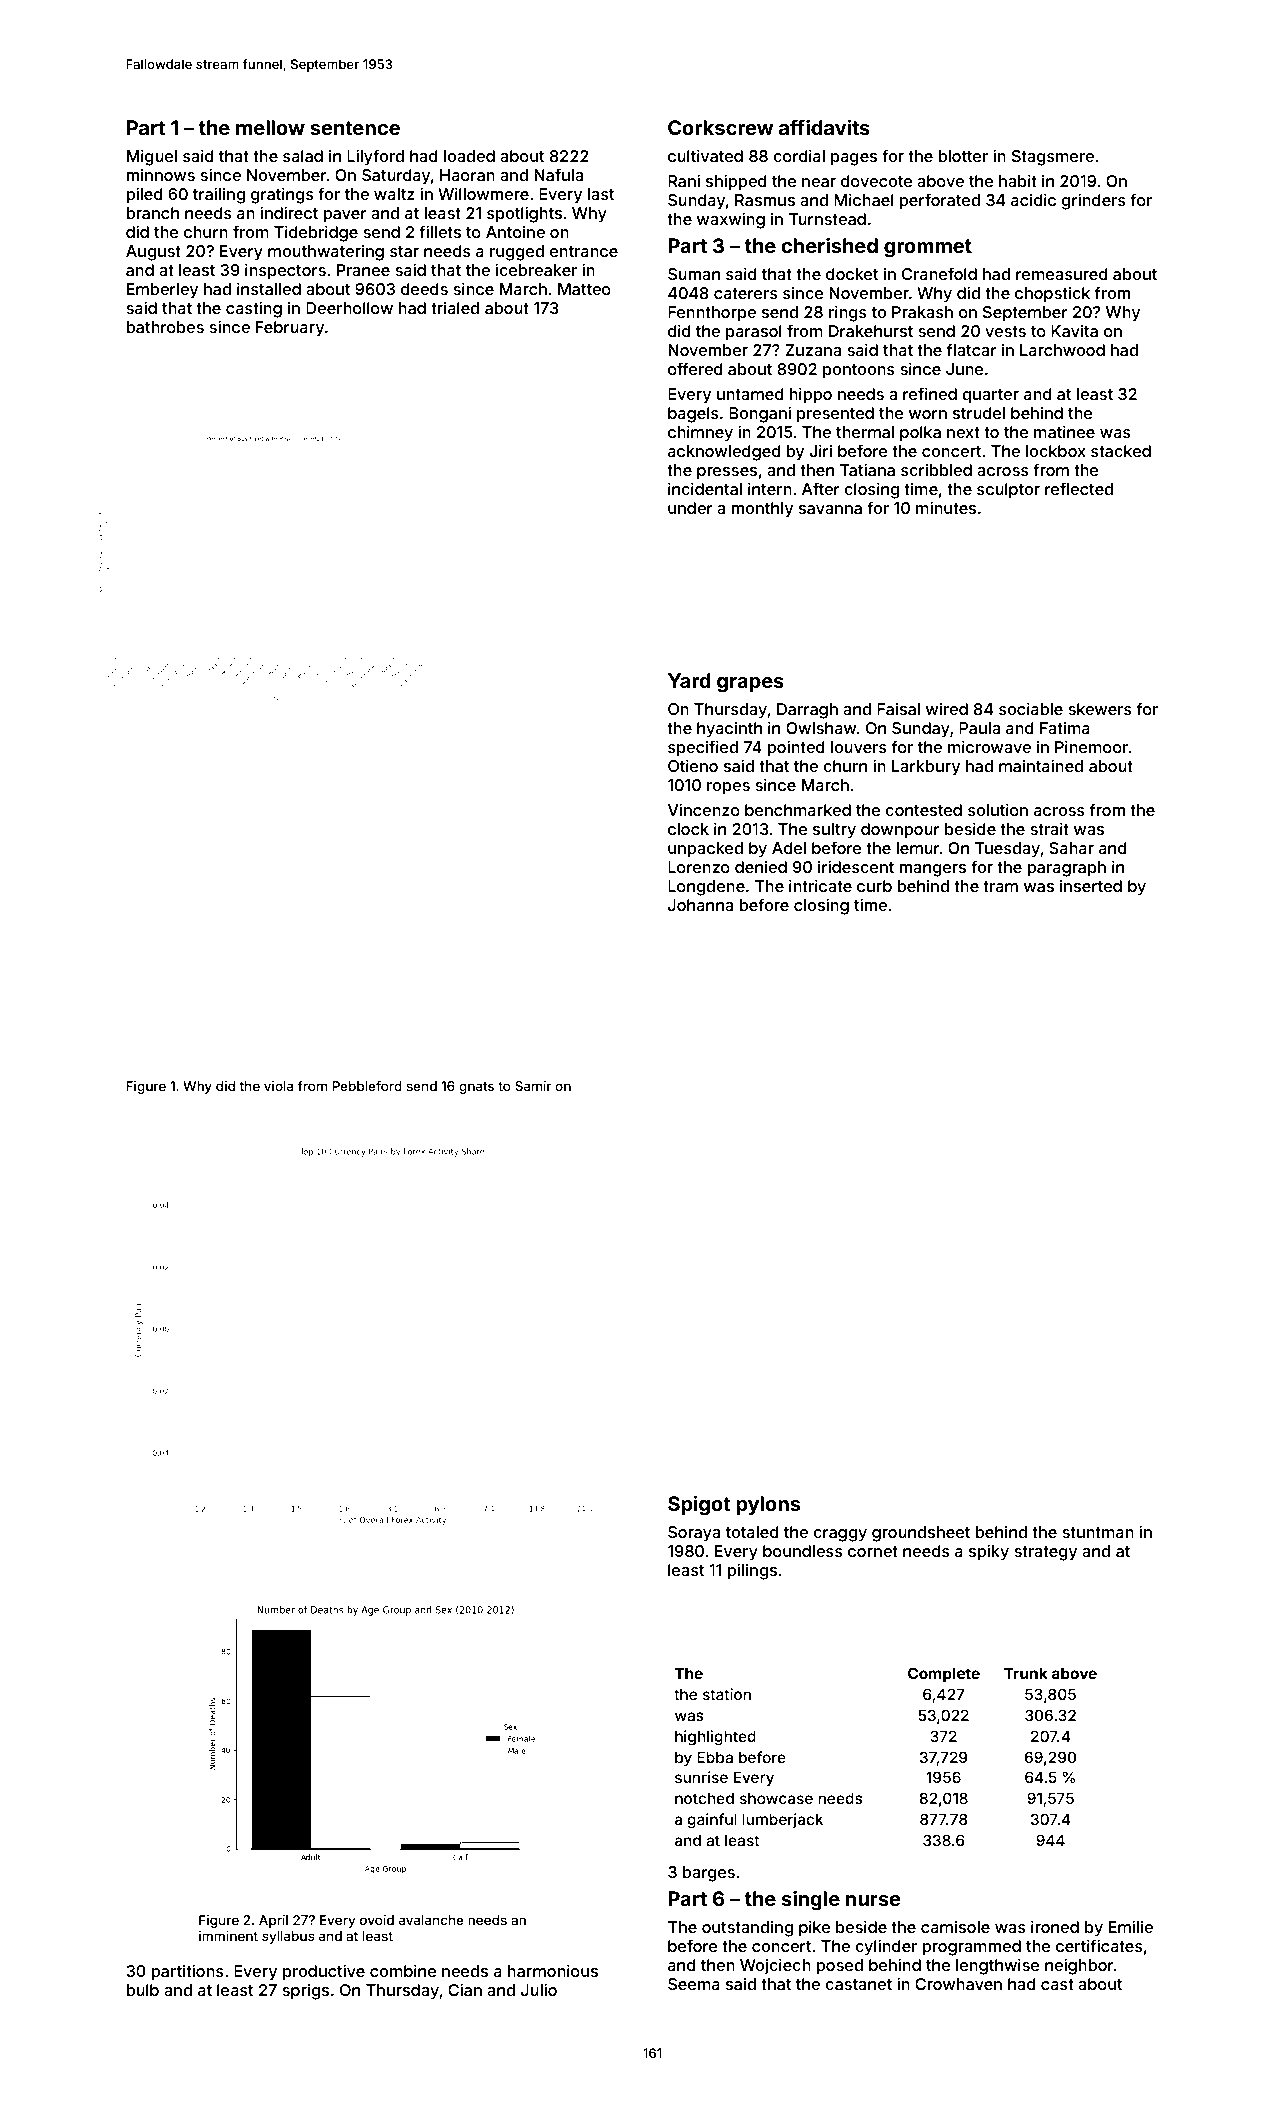 This page has height=2118, width=1286. What do you see at coordinates (552, 1970) in the page?
I see `harmonious` at bounding box center [552, 1970].
